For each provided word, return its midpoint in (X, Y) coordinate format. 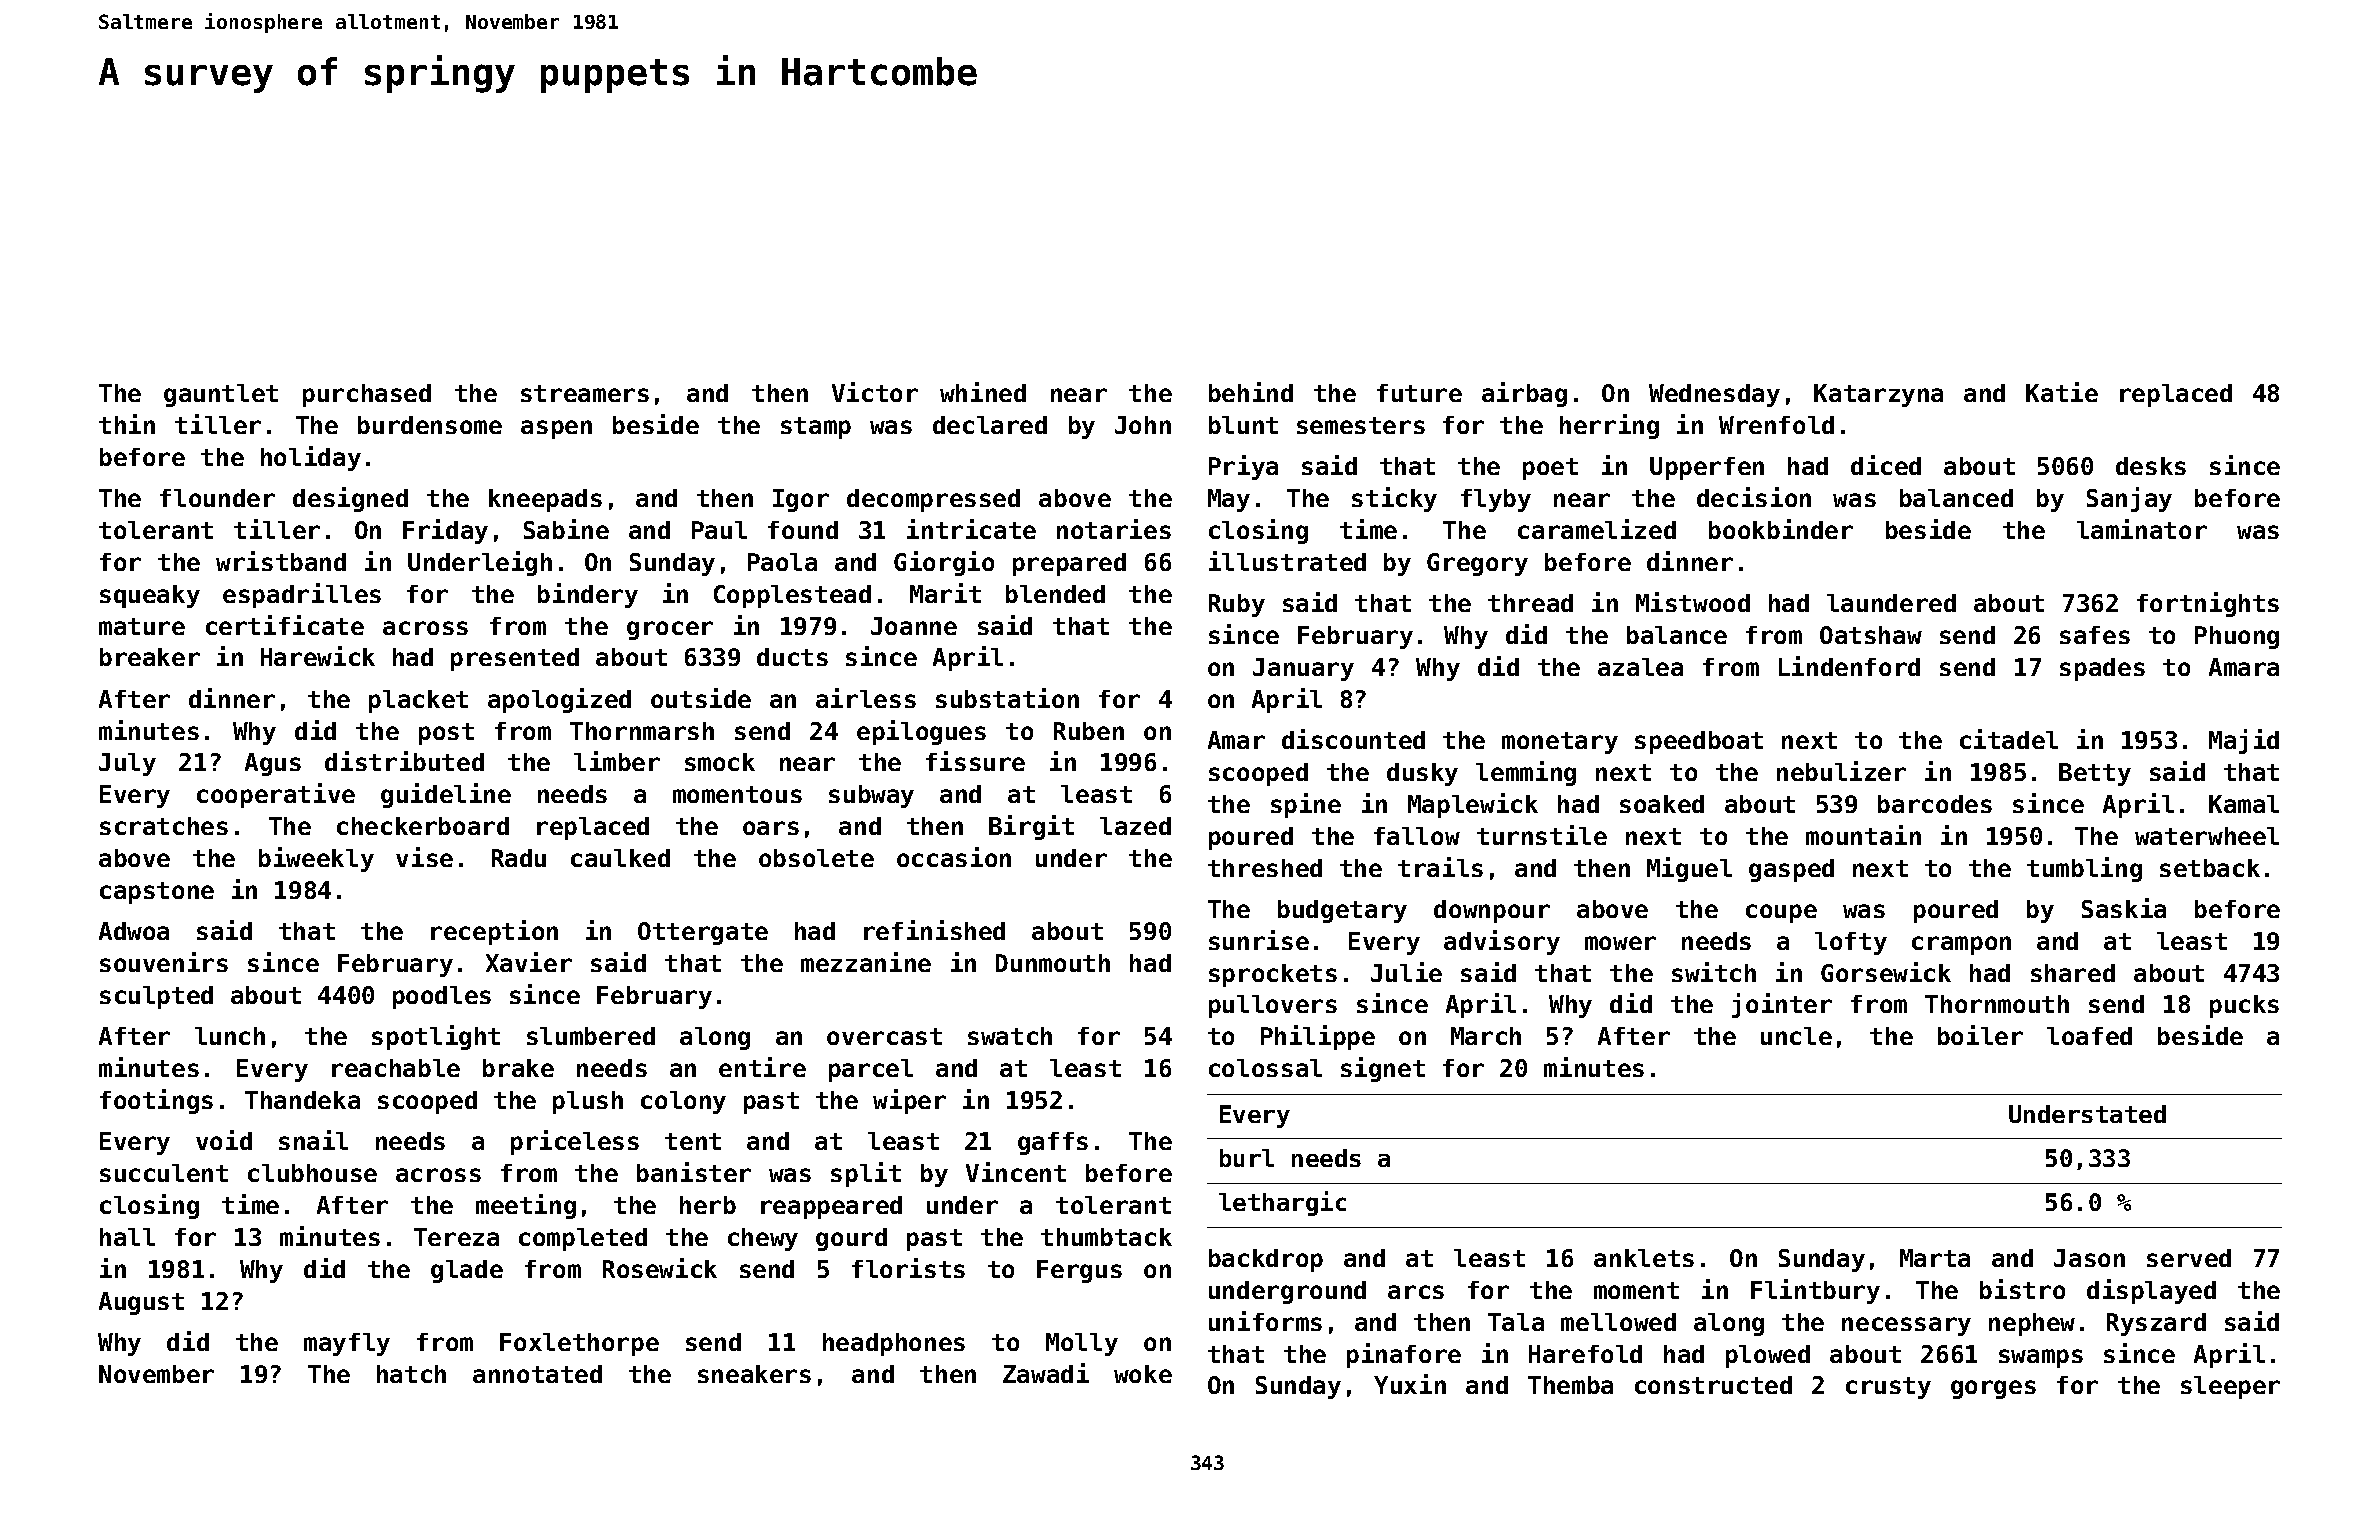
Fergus (1079, 1271)
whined (983, 392)
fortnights (2208, 604)
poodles (442, 997)
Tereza (456, 1237)
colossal (1265, 1068)
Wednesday (1714, 395)
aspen (556, 429)
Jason (2089, 1258)
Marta (1935, 1258)
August (141, 1303)
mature (142, 626)
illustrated (1287, 561)
